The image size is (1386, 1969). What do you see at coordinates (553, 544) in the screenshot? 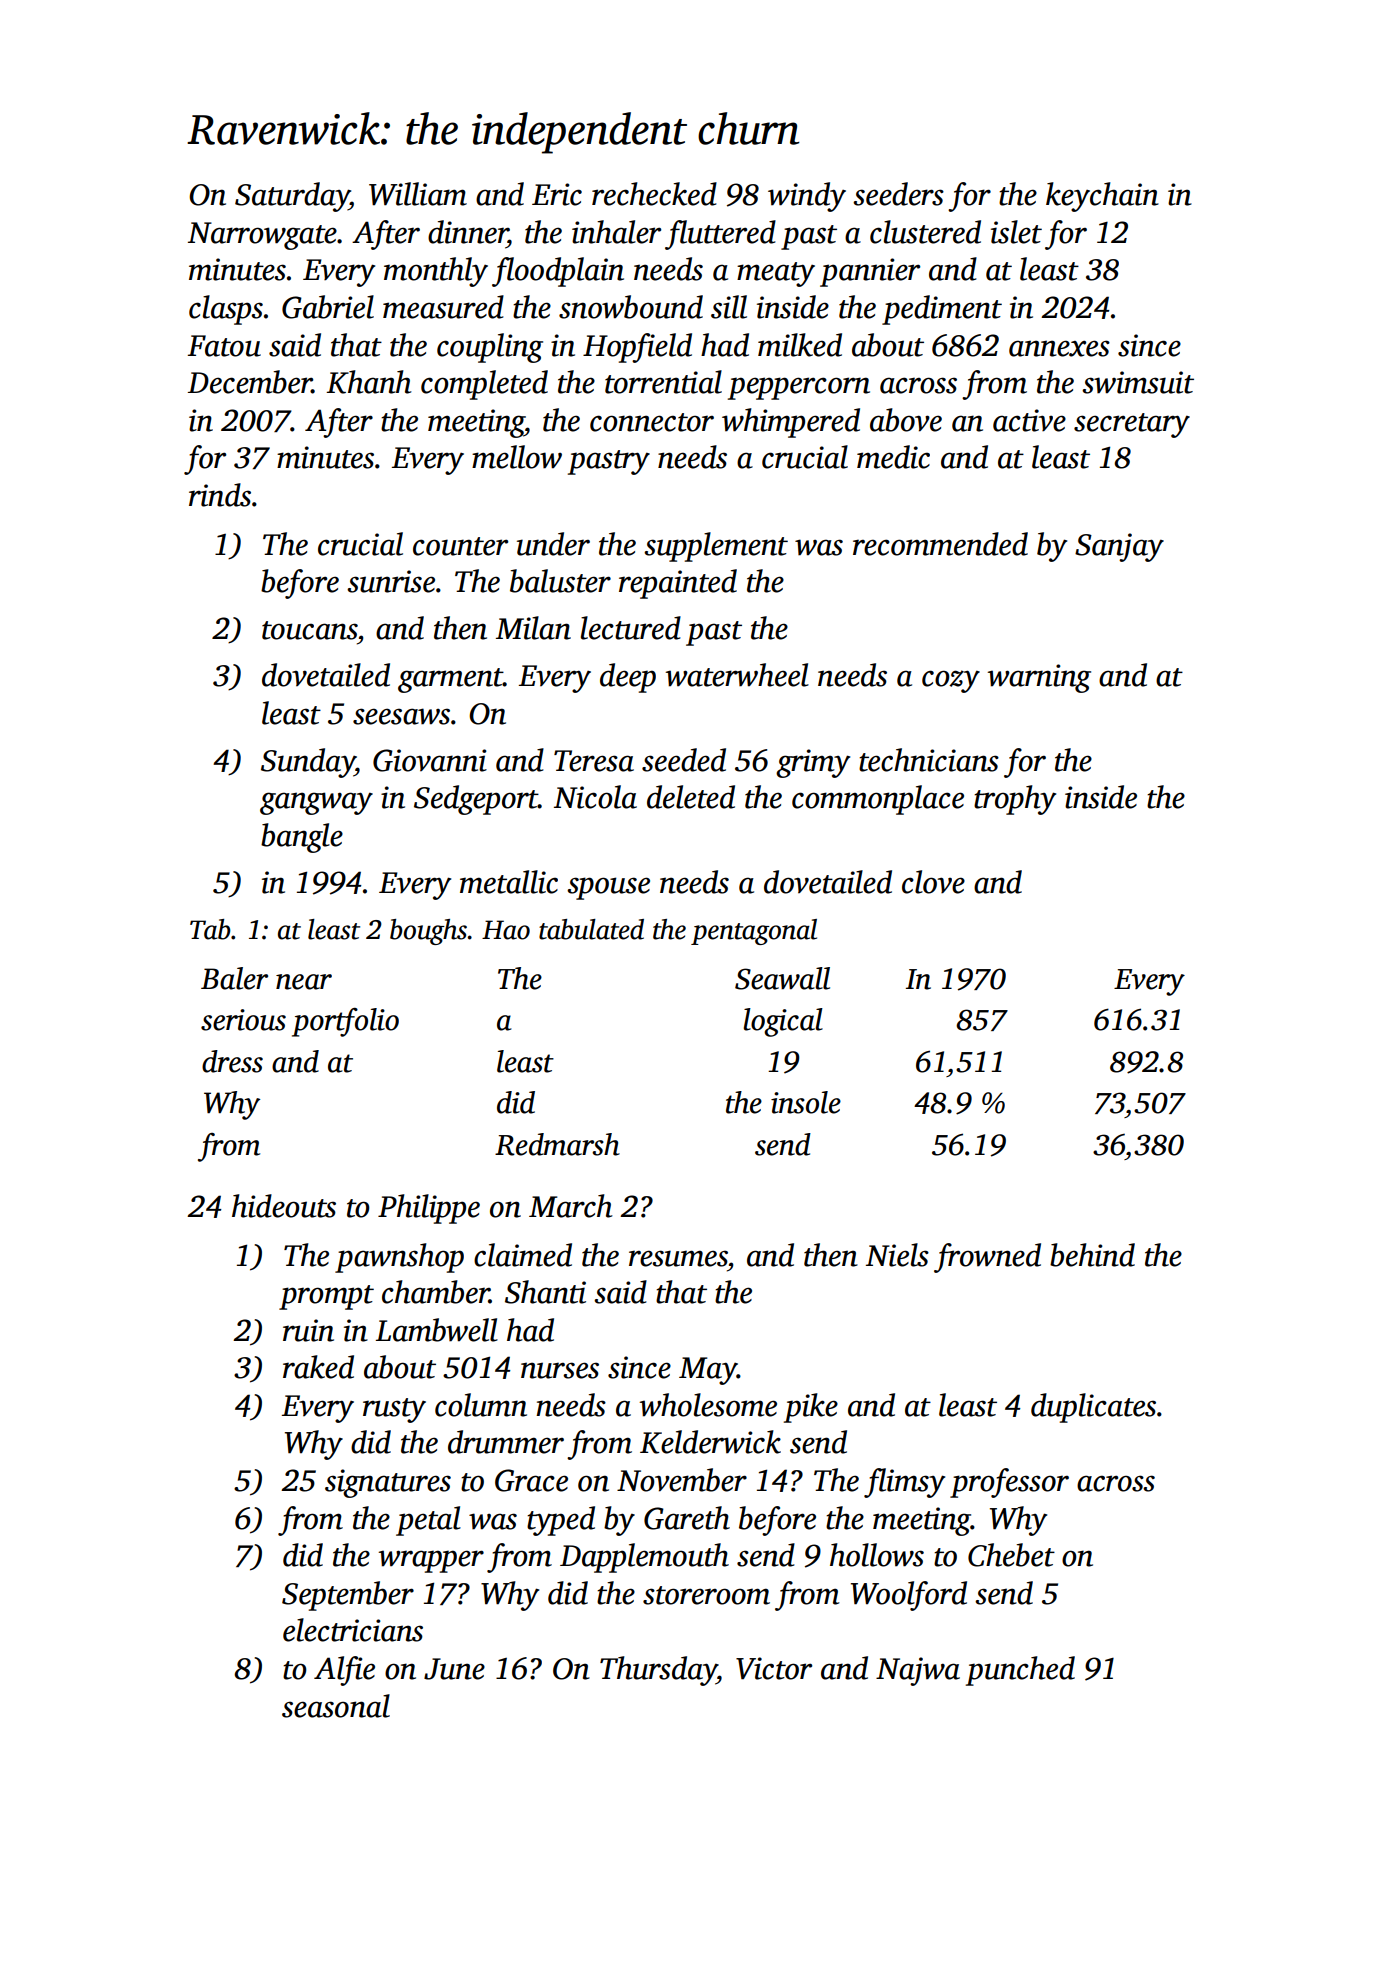
I see `under` at bounding box center [553, 544].
